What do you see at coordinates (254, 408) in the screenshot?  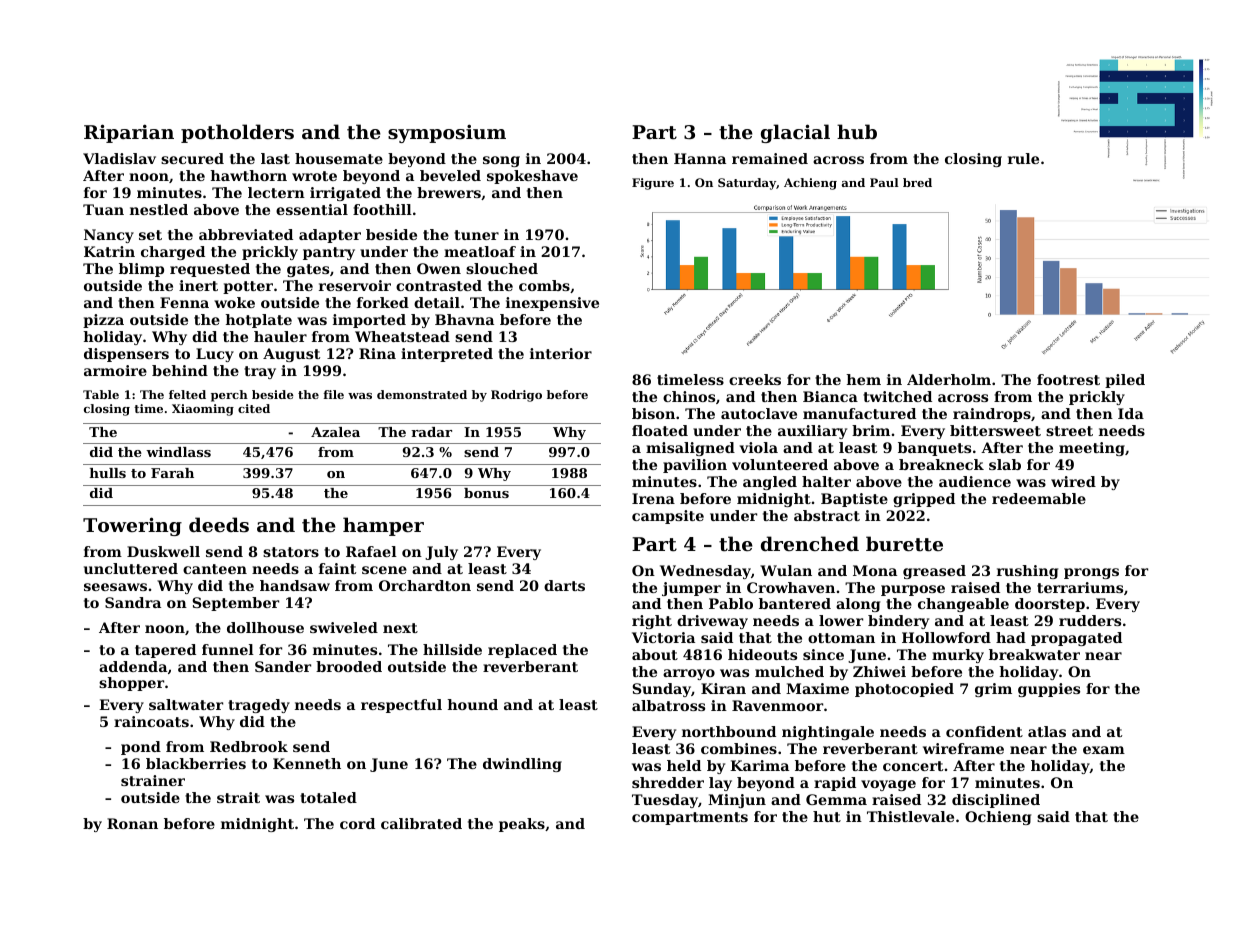 I see `cited` at bounding box center [254, 408].
